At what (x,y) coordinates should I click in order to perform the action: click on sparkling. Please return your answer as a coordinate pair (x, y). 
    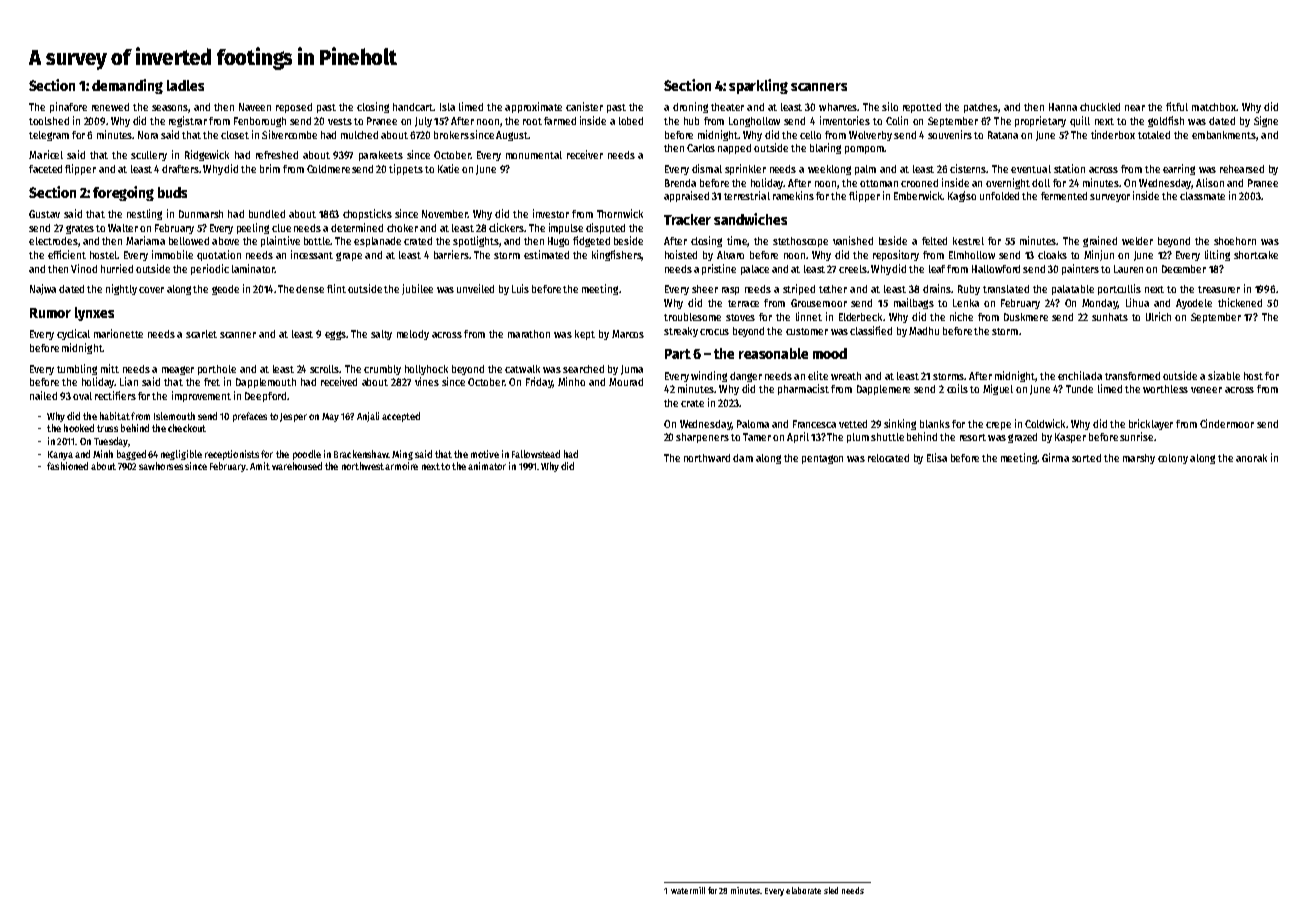
    Looking at the image, I should click on (758, 86).
